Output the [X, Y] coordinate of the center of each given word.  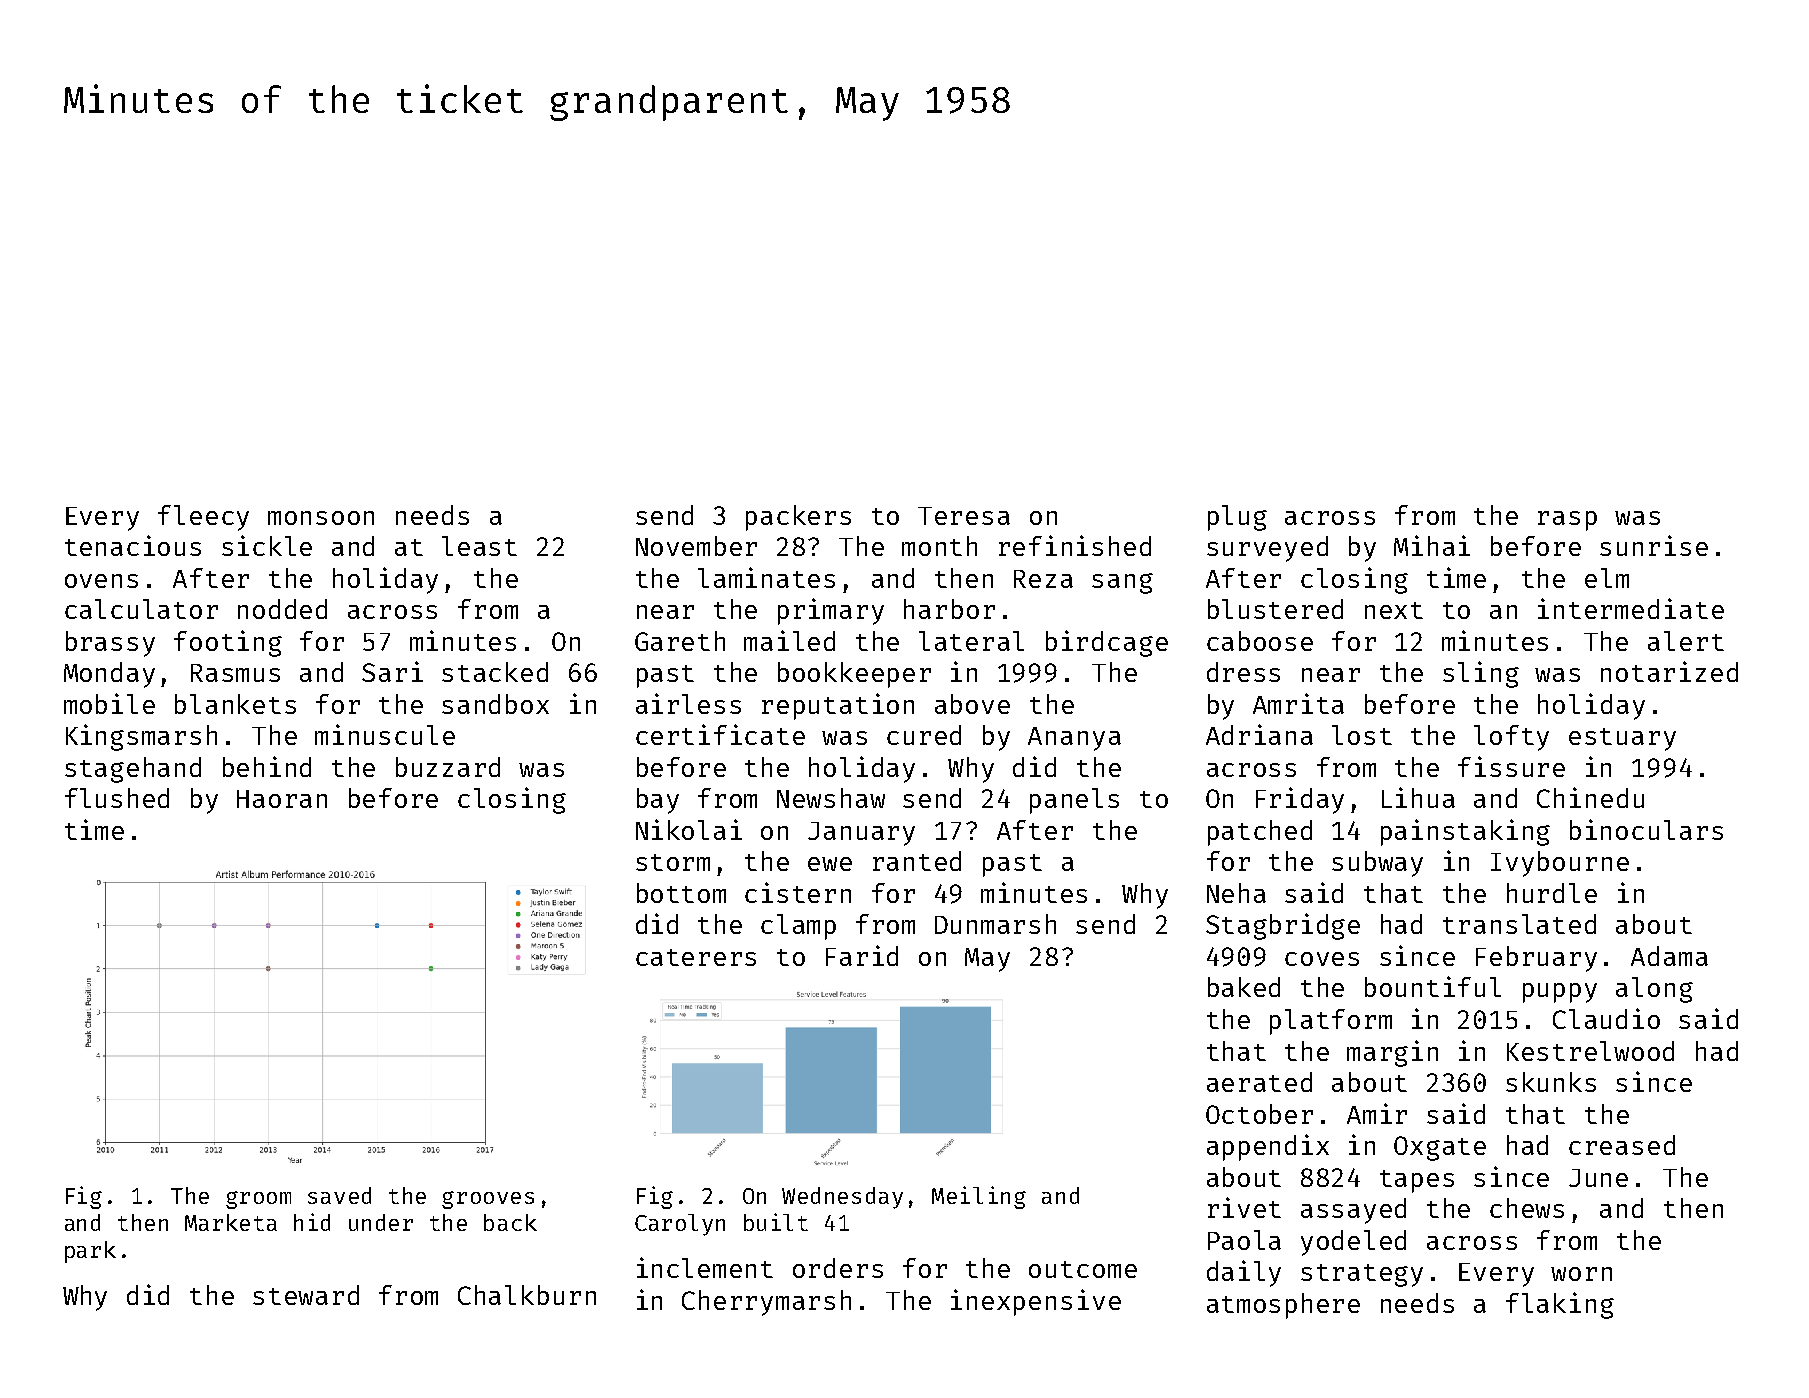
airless [688, 703]
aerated [1259, 1082]
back [510, 1222]
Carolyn [680, 1225]
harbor [949, 609]
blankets [235, 704]
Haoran [282, 799]
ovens [101, 581]
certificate [720, 734]
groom [258, 1200]
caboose [1260, 641]
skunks [1551, 1082]
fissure [1511, 766]
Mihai [1432, 545]
